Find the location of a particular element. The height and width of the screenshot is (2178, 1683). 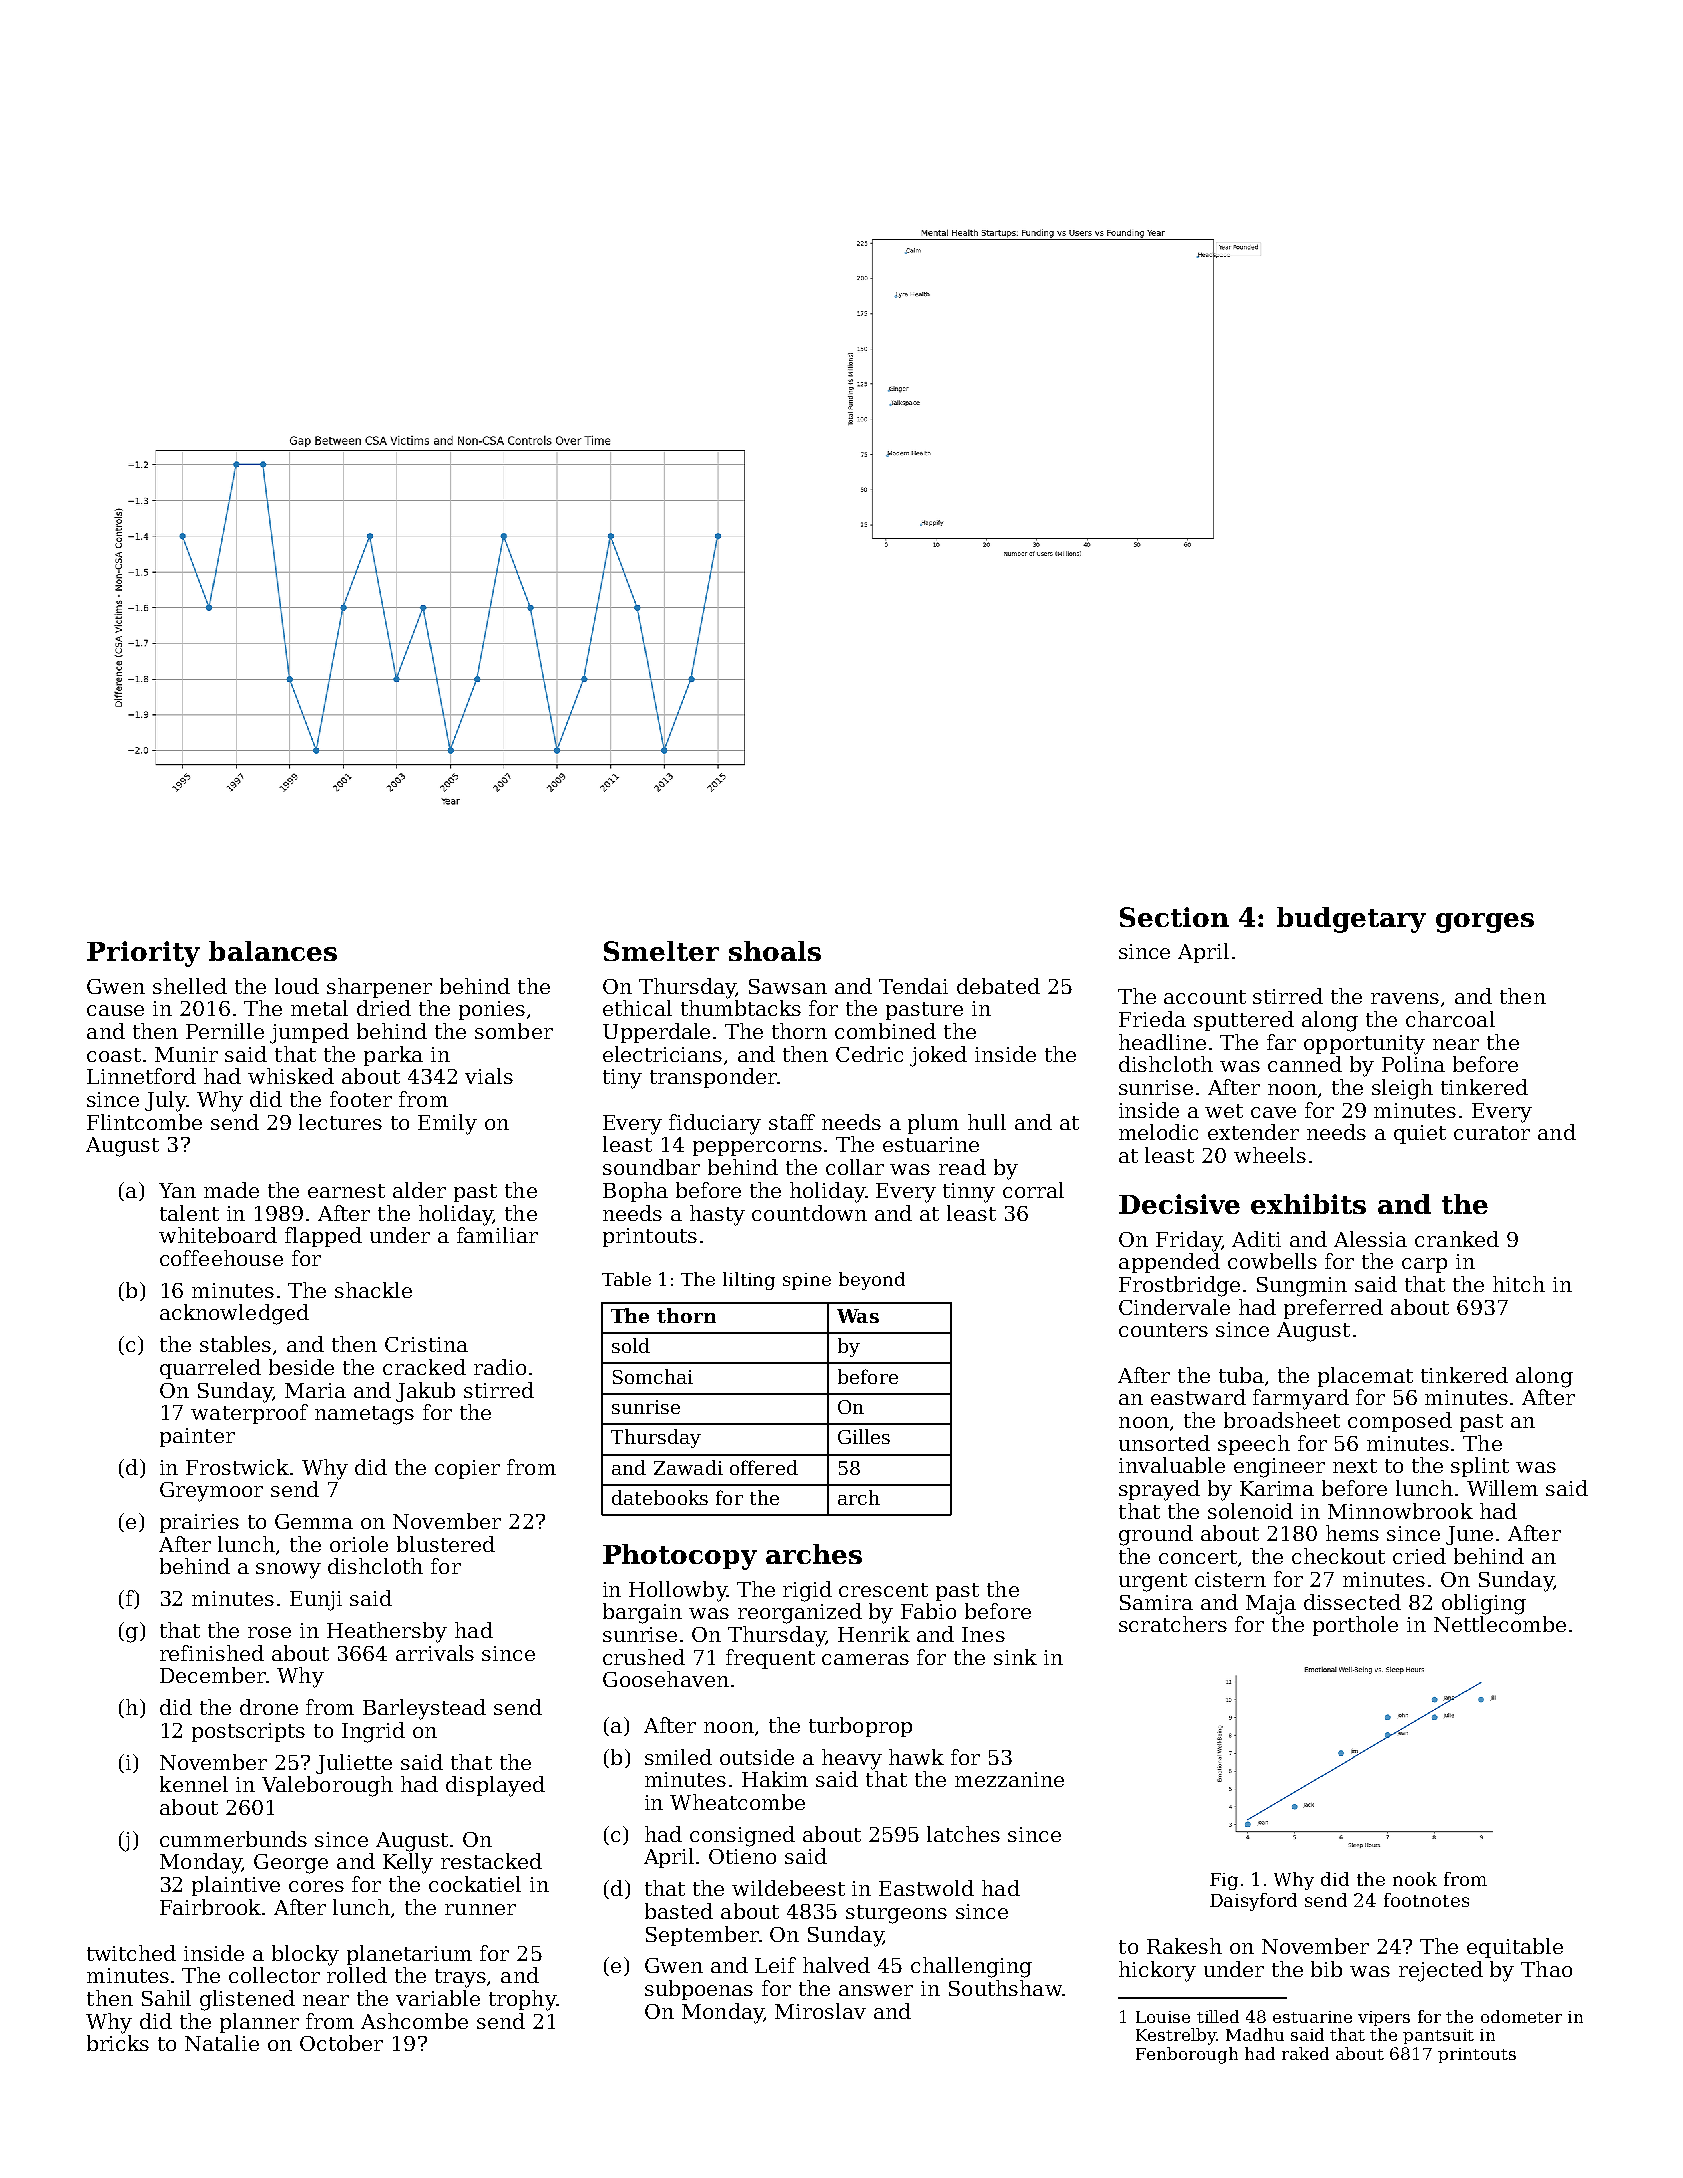

sharpener is located at coordinates (379, 988).
